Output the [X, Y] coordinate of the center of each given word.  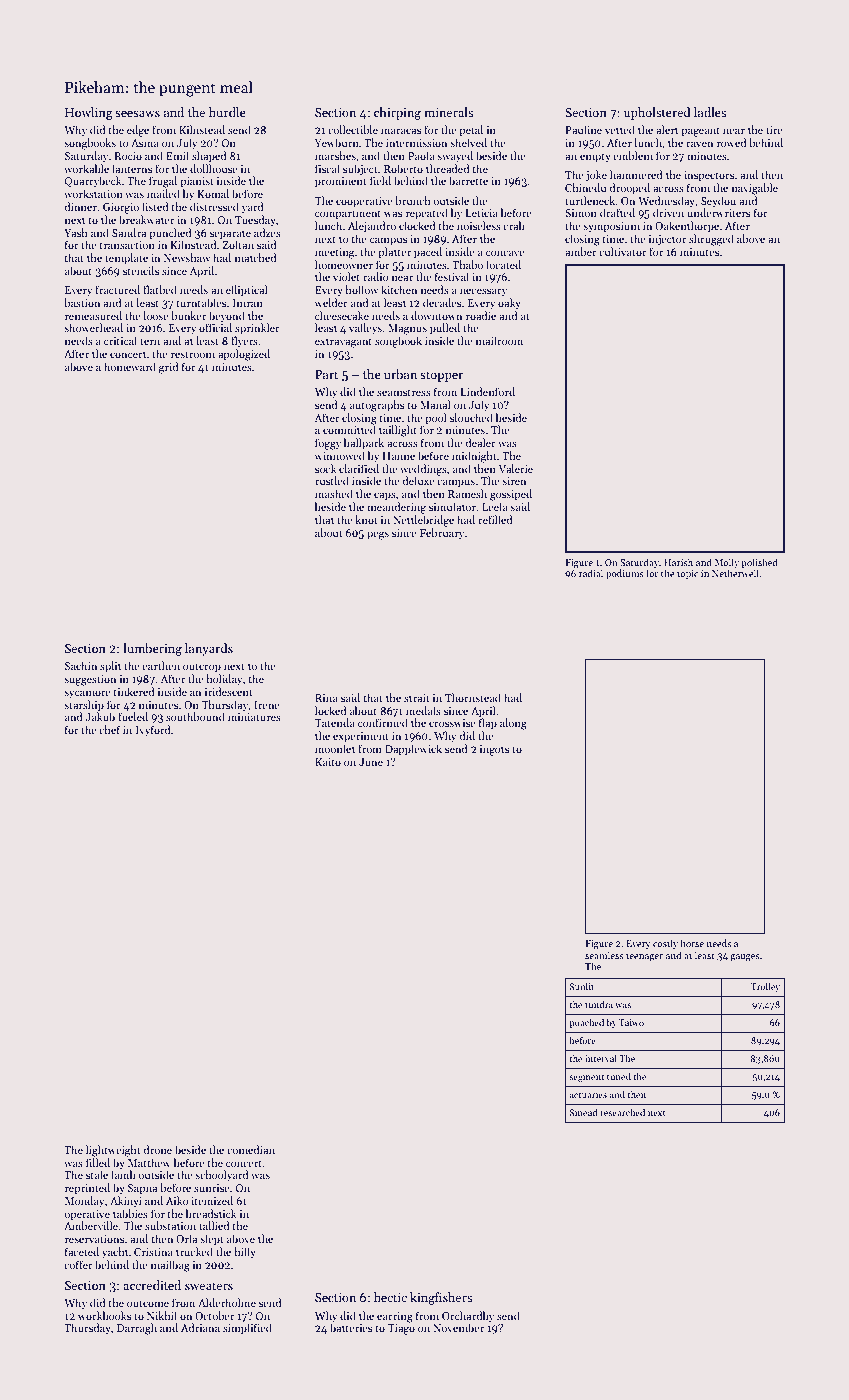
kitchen [399, 289]
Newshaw [187, 257]
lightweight [113, 1151]
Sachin [81, 665]
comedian [251, 1149]
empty [595, 158]
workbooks [104, 1315]
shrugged [711, 240]
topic [687, 574]
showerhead [93, 327]
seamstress [404, 392]
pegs [378, 535]
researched [622, 1112]
